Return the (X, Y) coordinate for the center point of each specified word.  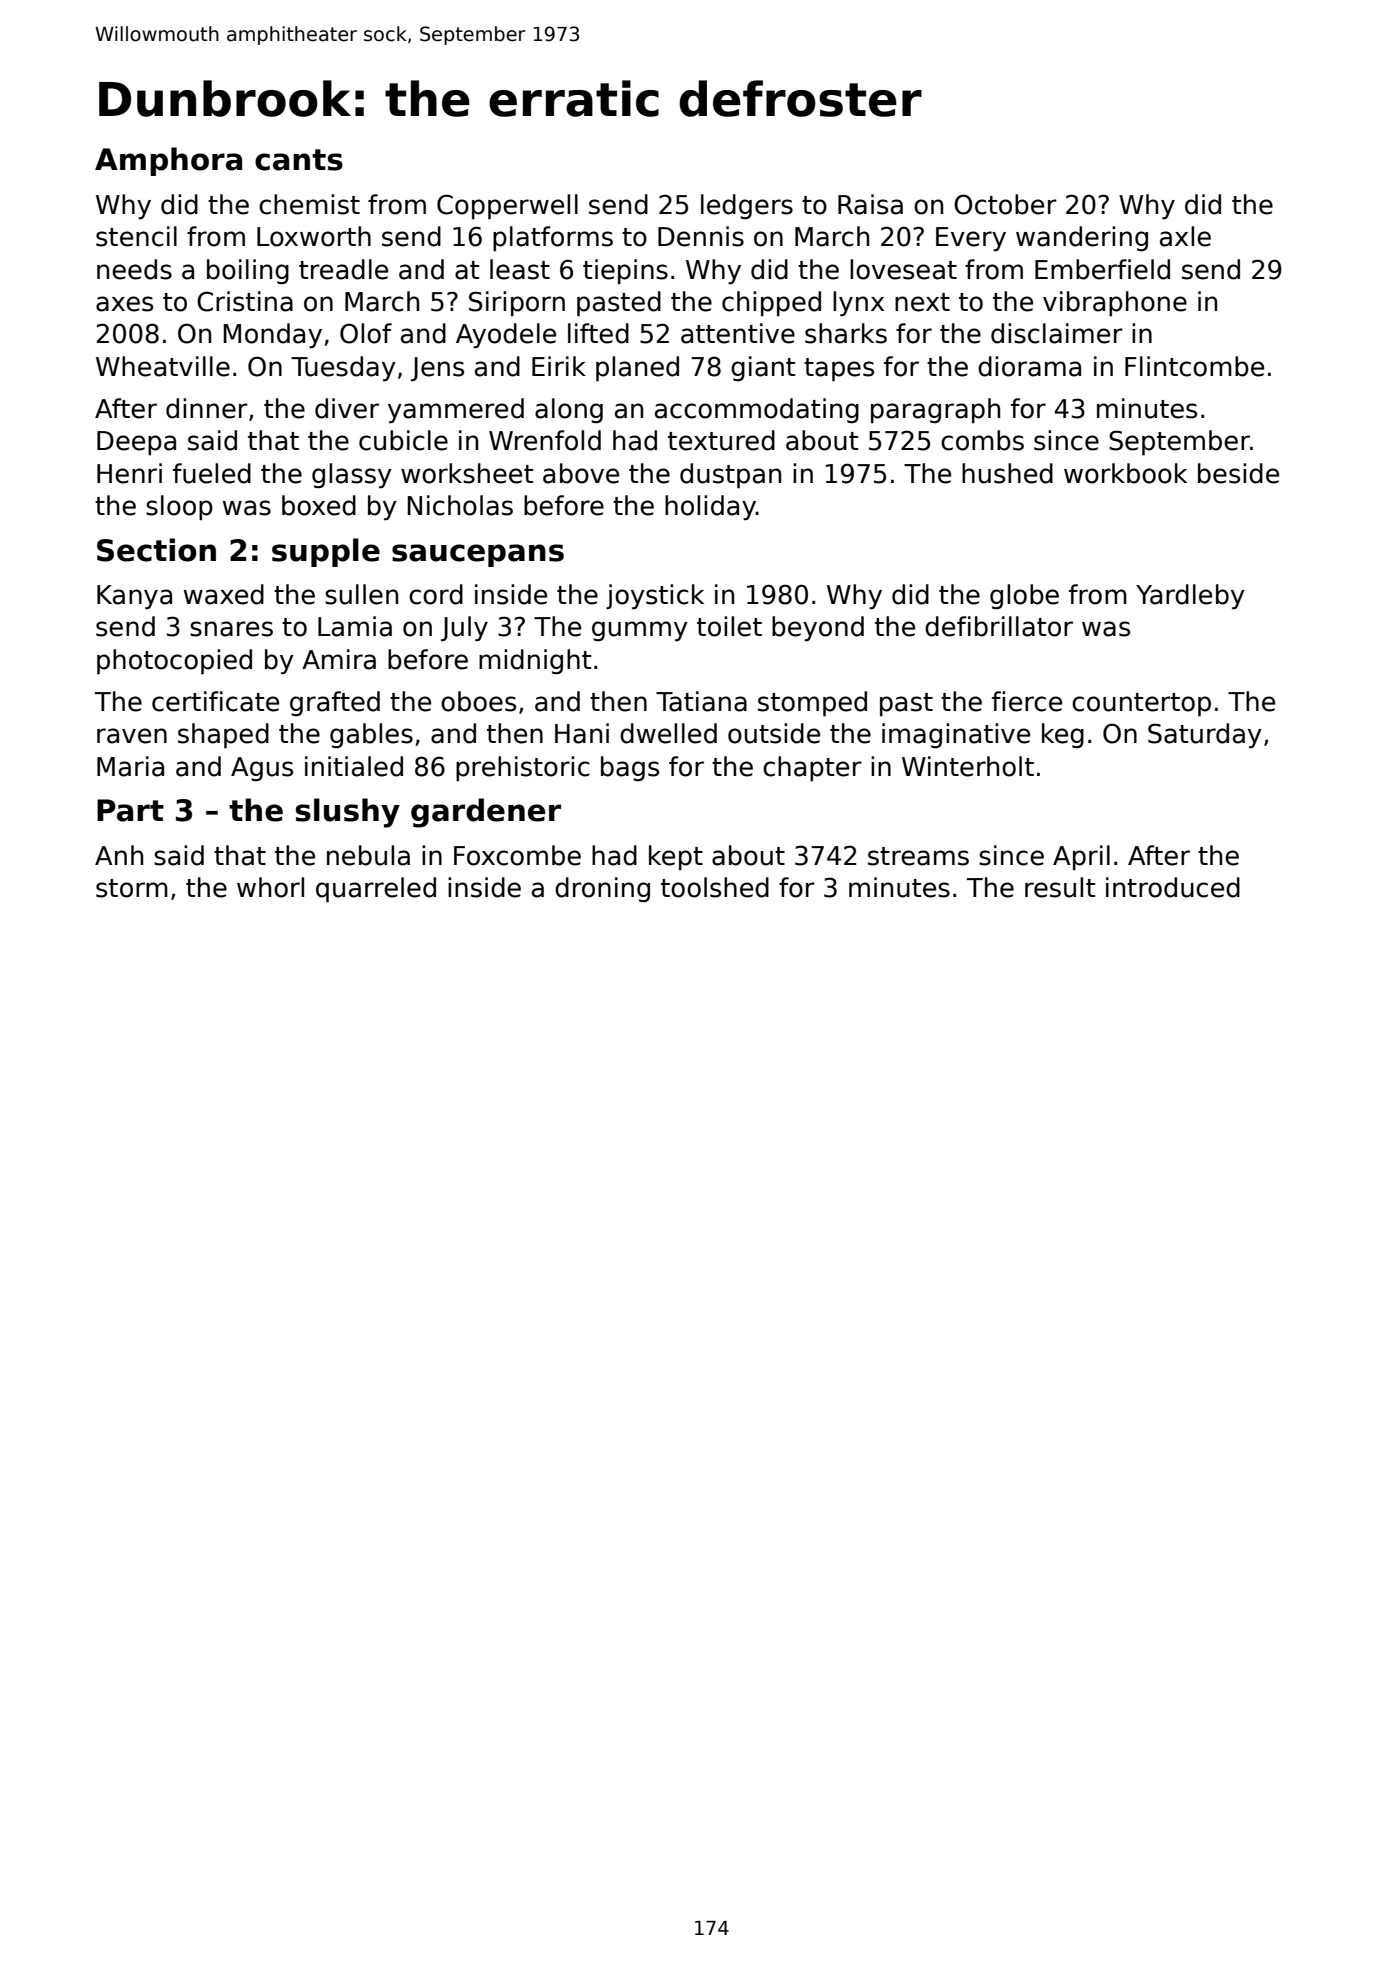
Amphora (168, 161)
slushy (348, 813)
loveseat (903, 269)
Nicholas (460, 505)
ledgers (747, 206)
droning (602, 889)
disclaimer (1057, 333)
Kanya (134, 597)
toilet (729, 626)
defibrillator (999, 626)
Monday (272, 335)
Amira (339, 659)
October (1005, 204)
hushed (1007, 473)
